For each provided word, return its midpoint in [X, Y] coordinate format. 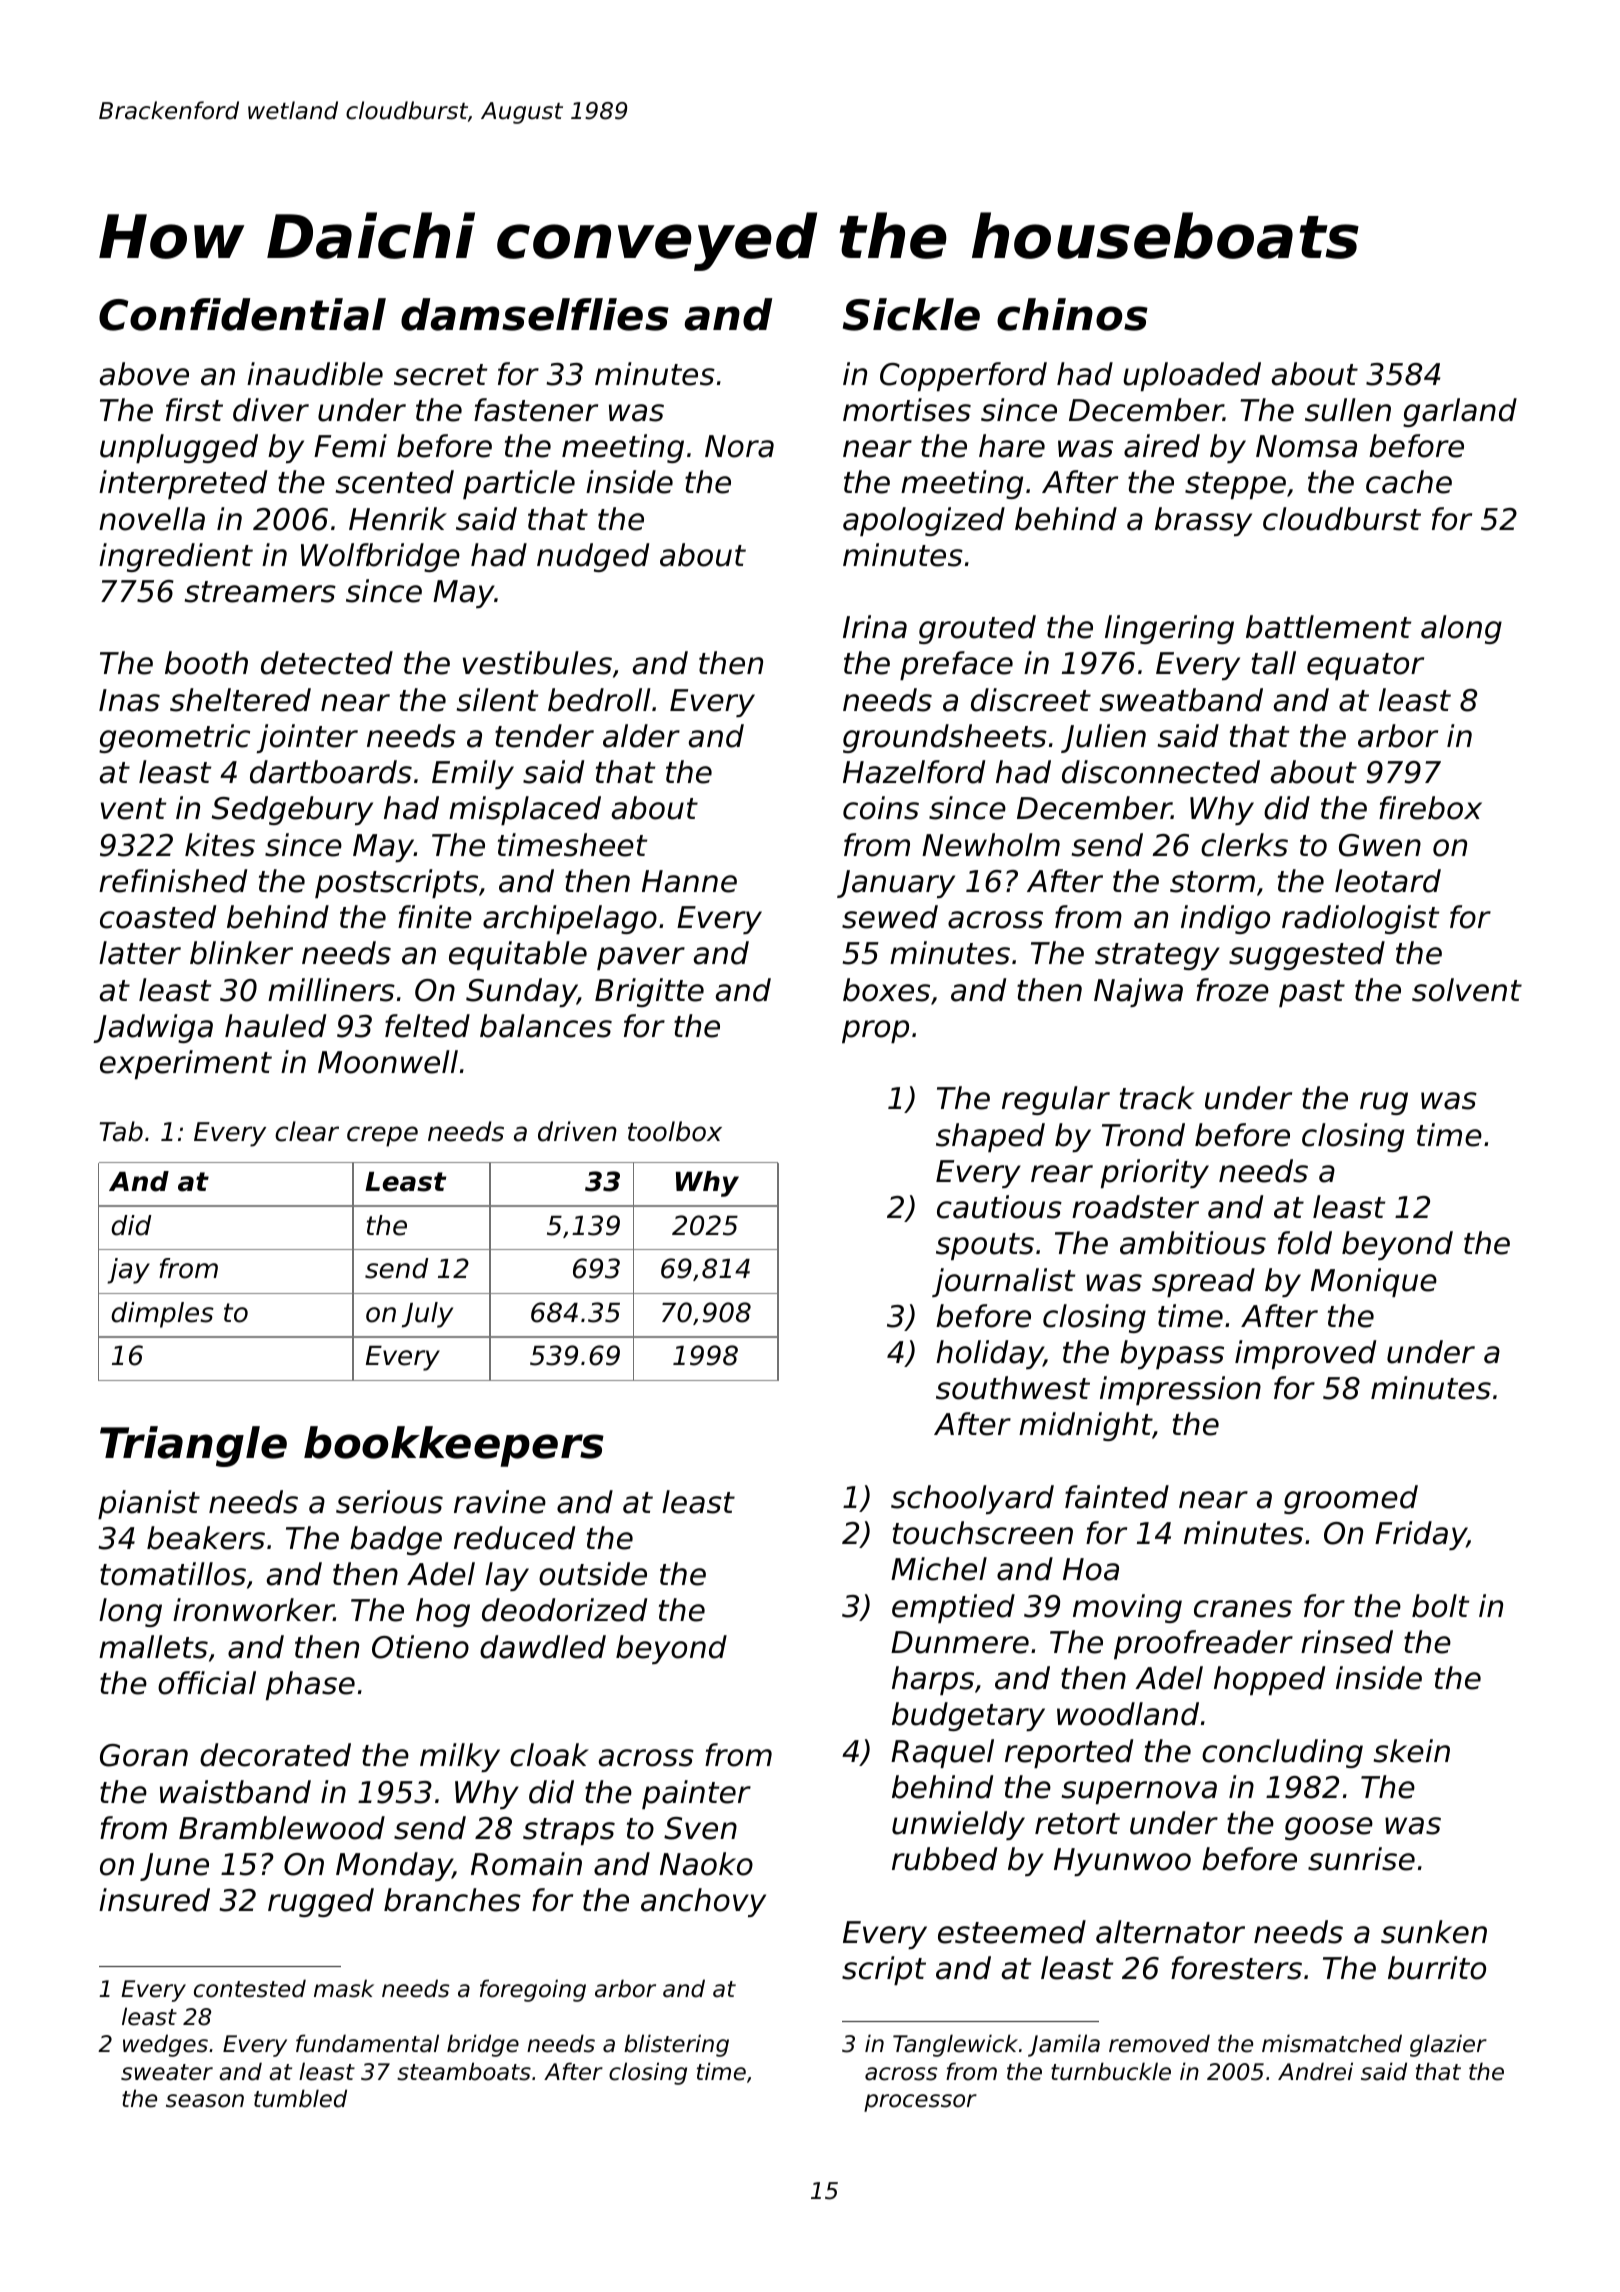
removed [1159, 2043]
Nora [739, 446]
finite [435, 917]
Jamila [1064, 2045]
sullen [1348, 410]
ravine [500, 1502]
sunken [1434, 1932]
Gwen [1380, 845]
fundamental [367, 2043]
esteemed [1012, 1932]
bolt [1440, 1606]
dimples [162, 1315]
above [144, 374]
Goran [144, 1755]
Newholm [991, 845]
